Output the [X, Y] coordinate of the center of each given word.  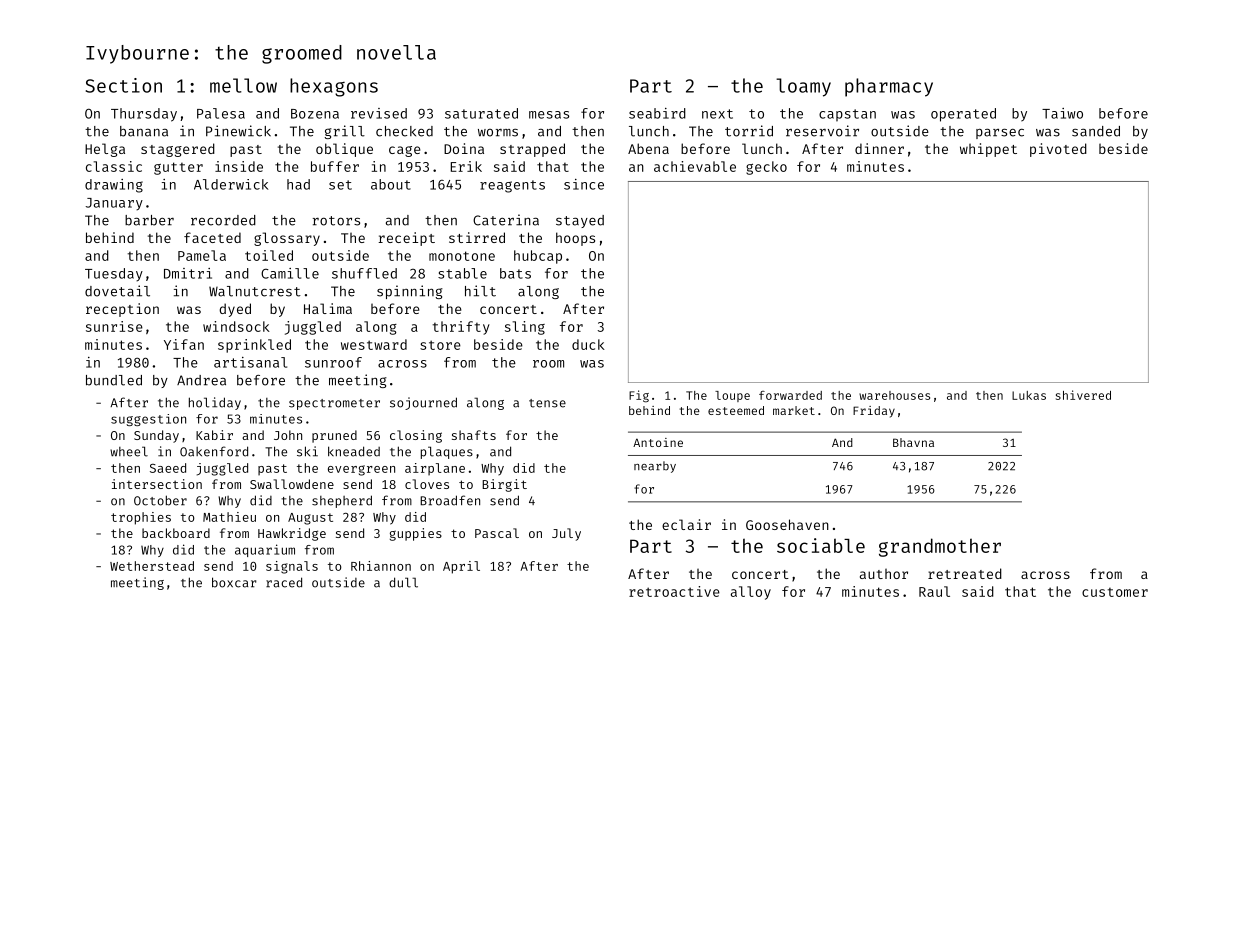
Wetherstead [152, 566]
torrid [749, 131]
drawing [114, 186]
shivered [1083, 395]
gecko [766, 168]
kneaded [354, 451]
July [566, 534]
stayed [580, 221]
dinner [879, 148]
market [794, 410]
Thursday [144, 115]
